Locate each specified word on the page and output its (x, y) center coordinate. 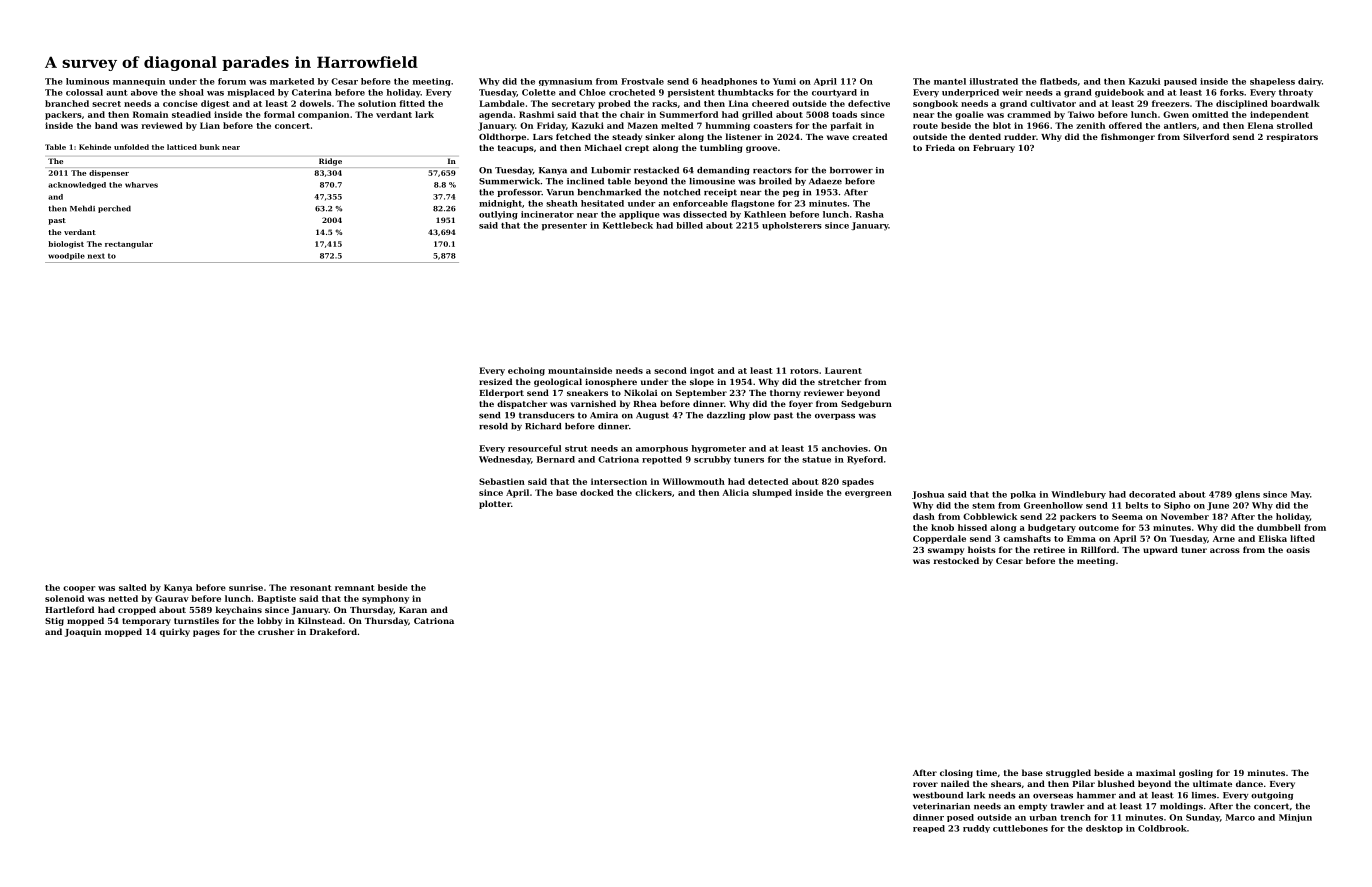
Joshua (928, 495)
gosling (1196, 773)
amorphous (662, 449)
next (96, 256)
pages (206, 633)
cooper (79, 589)
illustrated (994, 81)
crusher (276, 631)
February (994, 148)
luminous (87, 81)
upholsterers (792, 226)
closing (956, 773)
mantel (950, 81)
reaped (929, 829)
